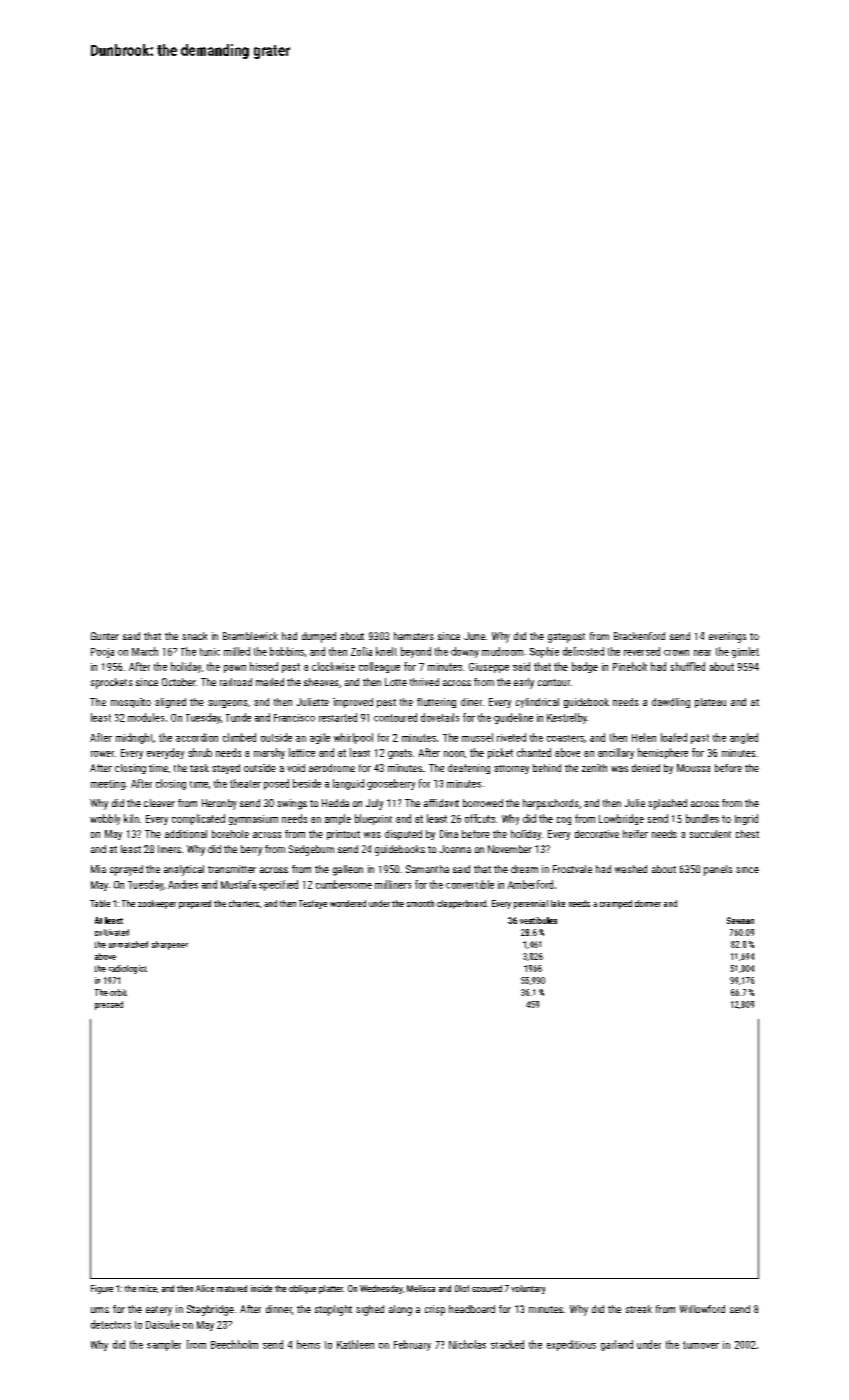  What do you see at coordinates (639, 636) in the document?
I see `Brackenford` at bounding box center [639, 636].
